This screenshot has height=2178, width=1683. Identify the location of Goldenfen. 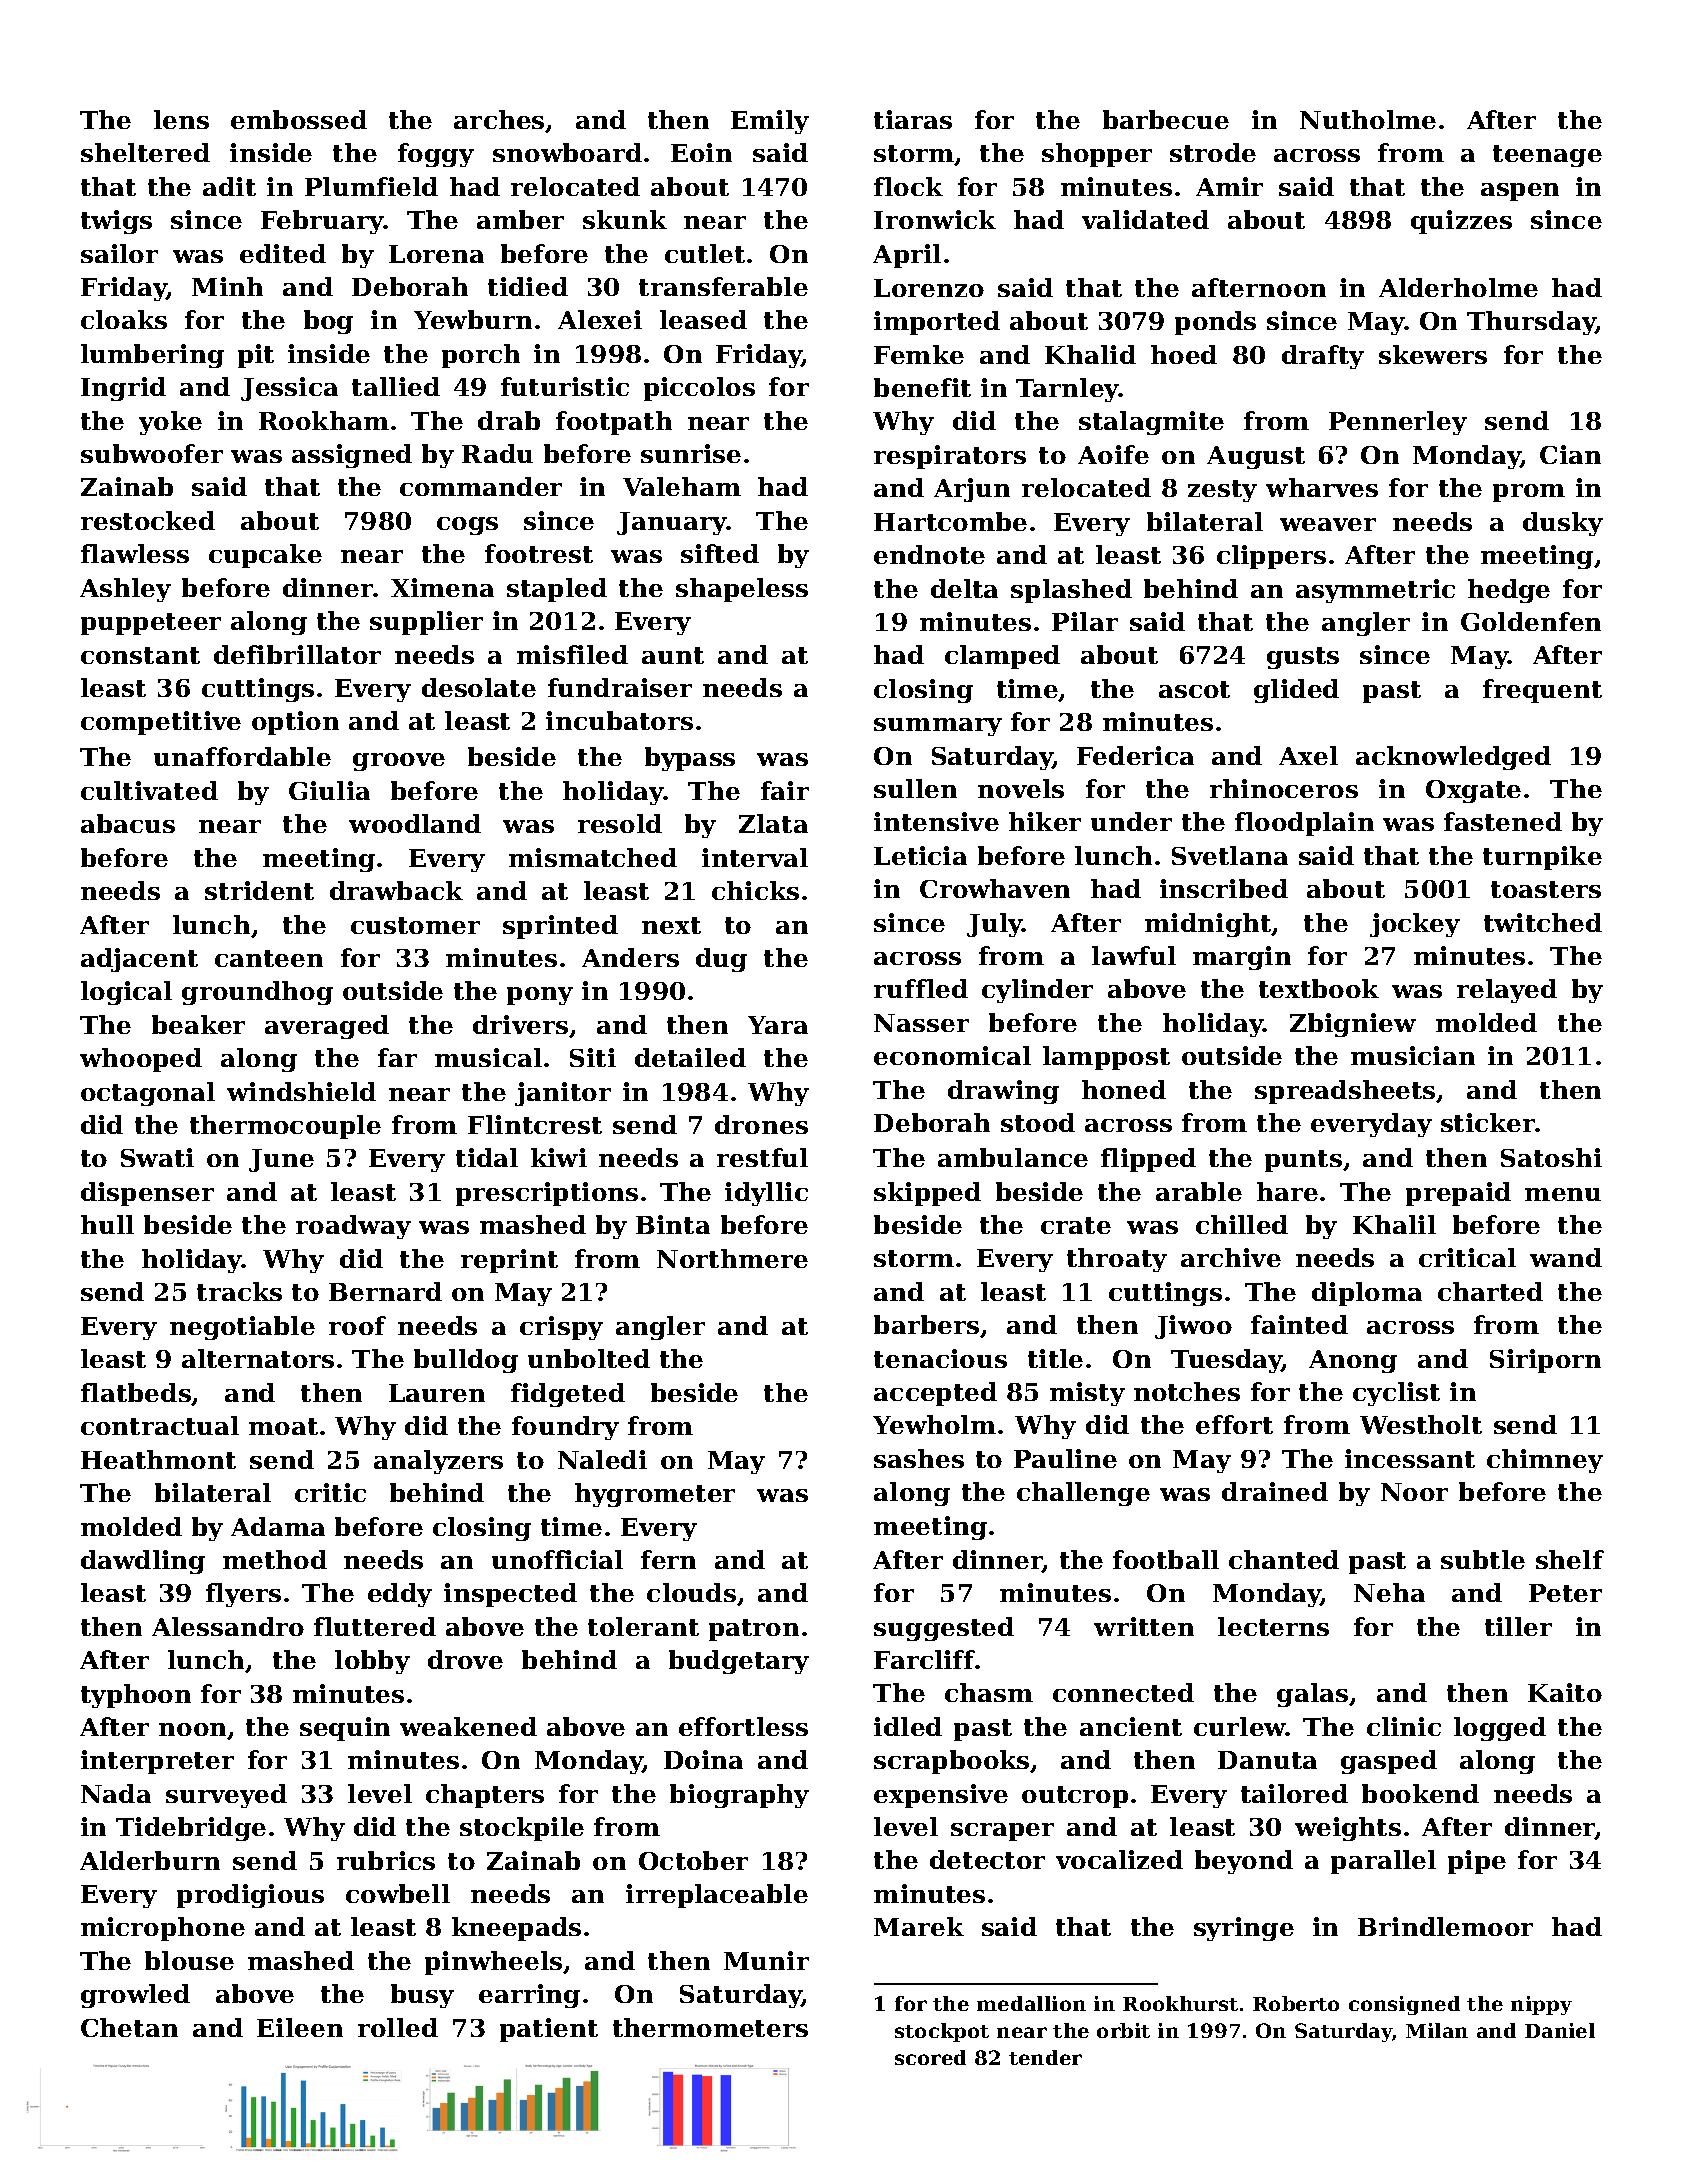
(1531, 621).
